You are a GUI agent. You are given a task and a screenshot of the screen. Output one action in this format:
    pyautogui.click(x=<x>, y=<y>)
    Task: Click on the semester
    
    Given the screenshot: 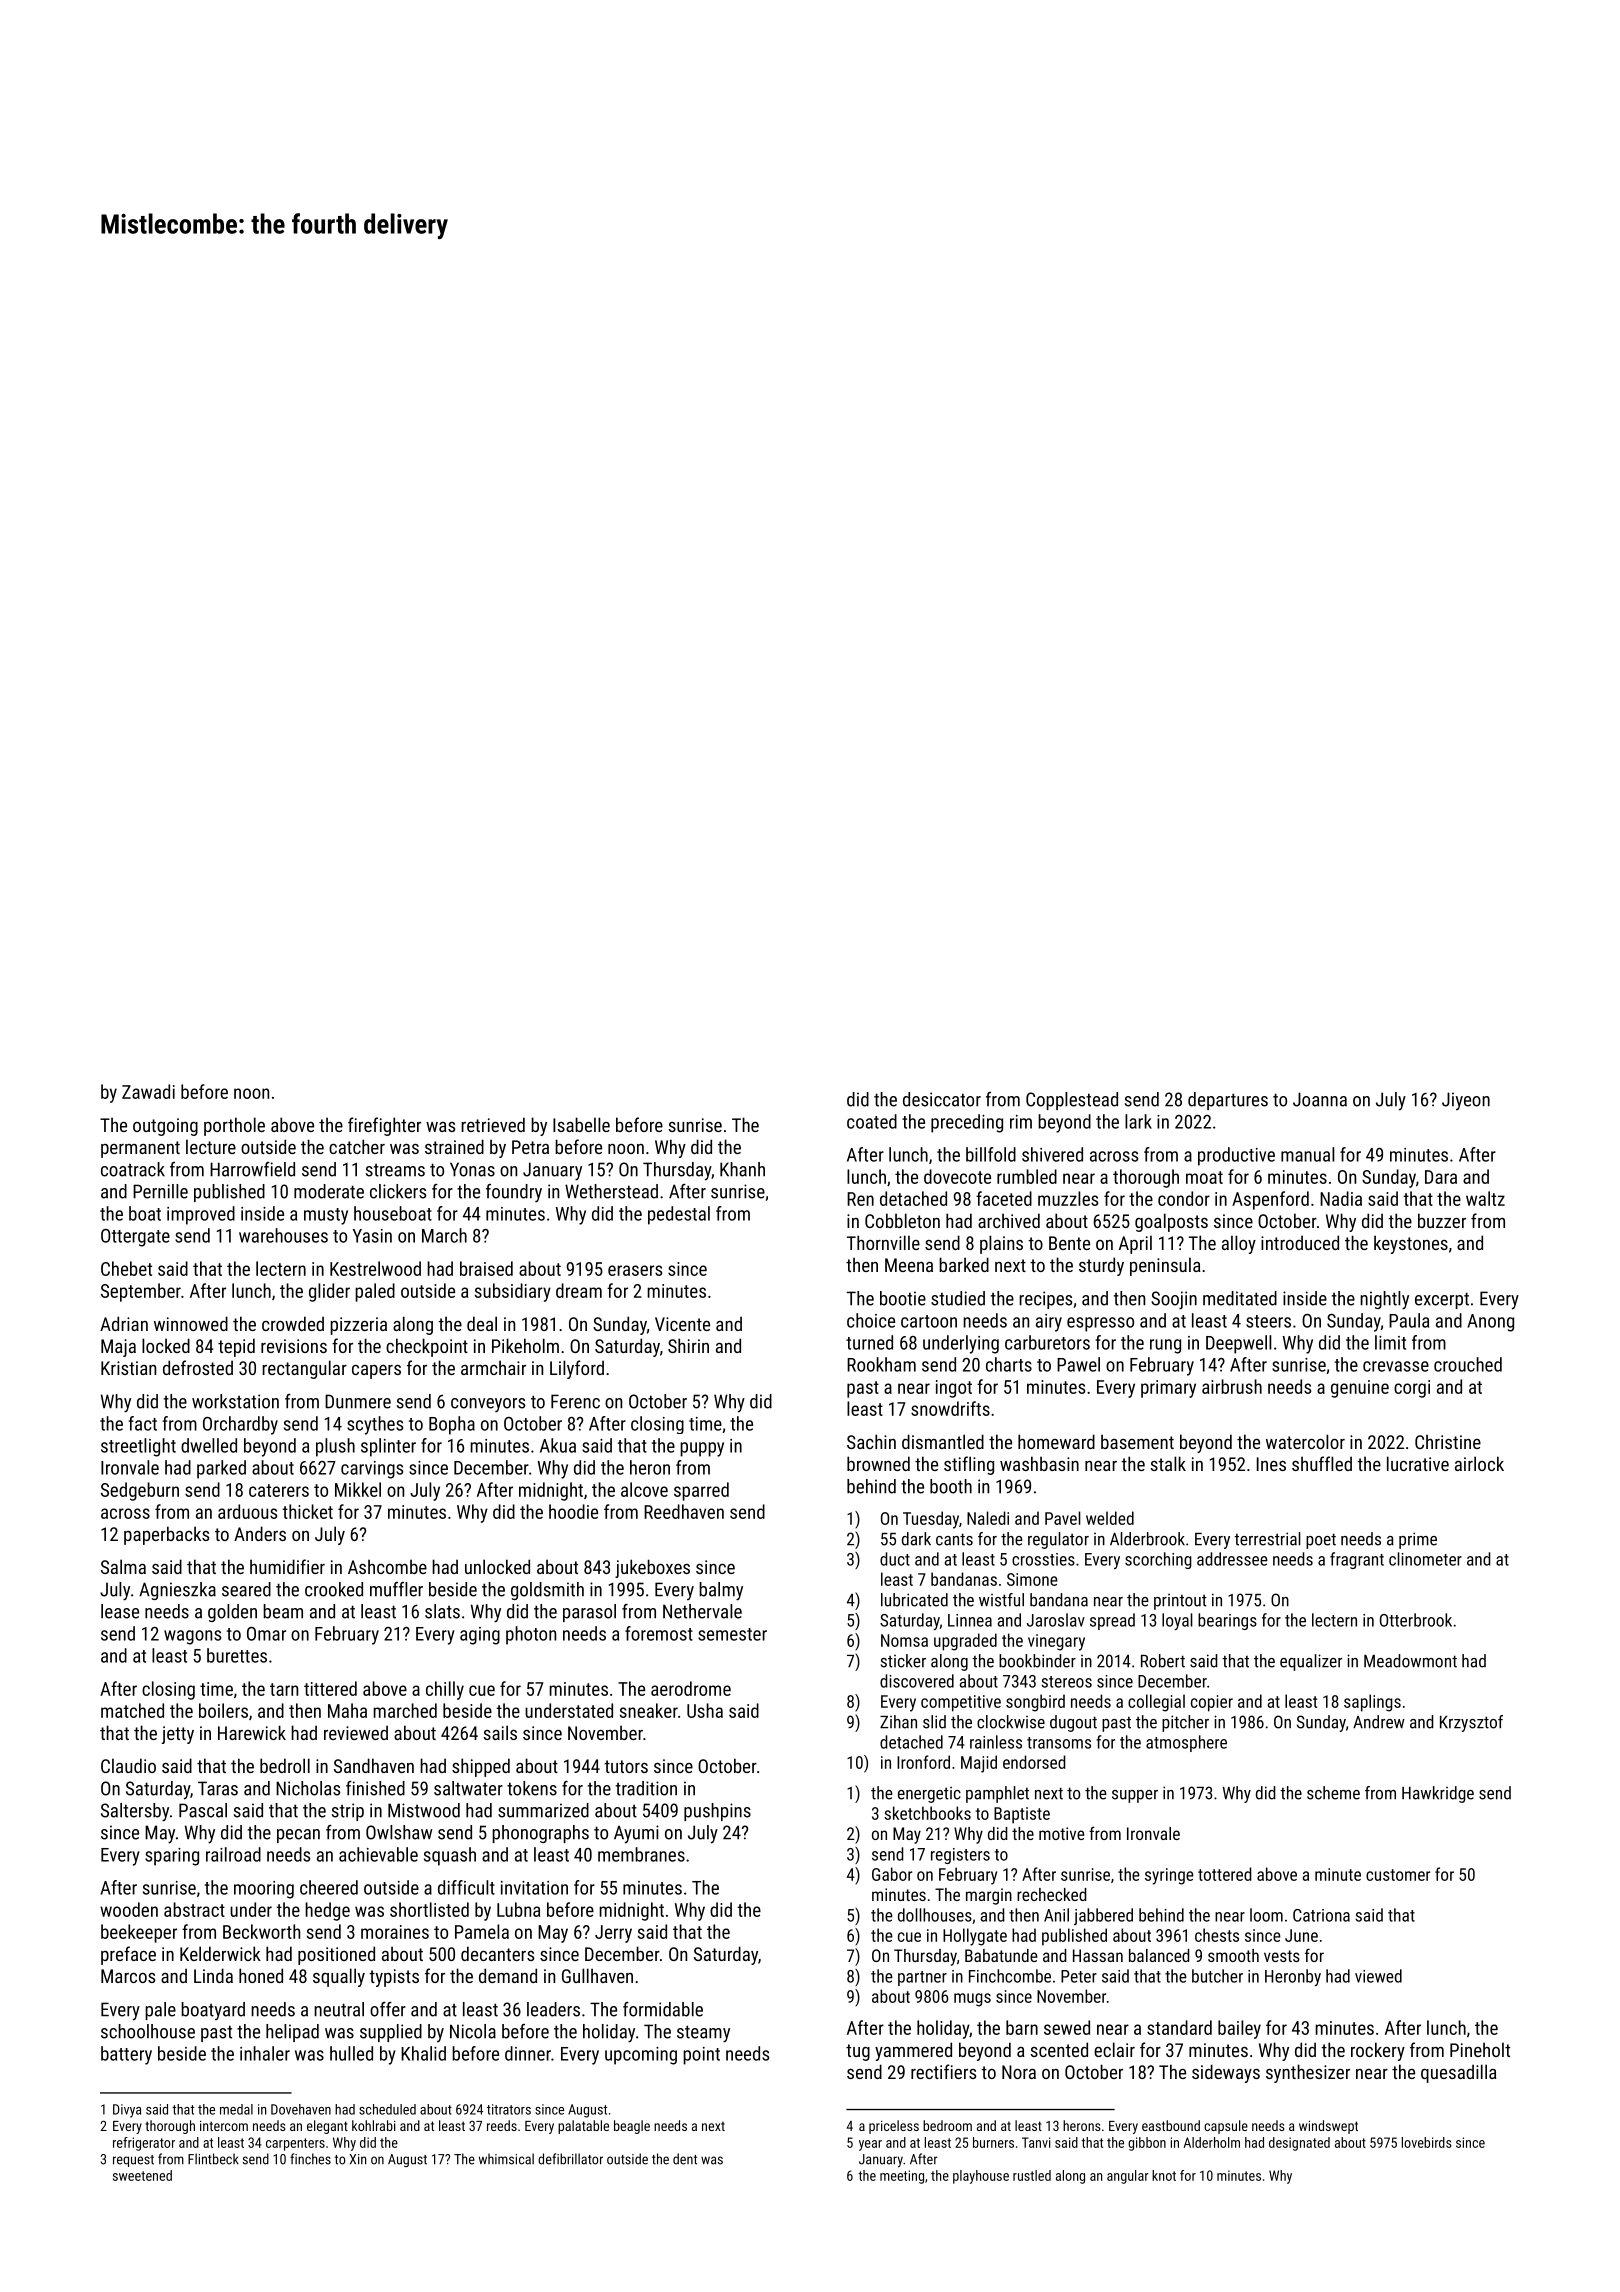 What is the action you would take?
    pyautogui.click(x=732, y=1634)
